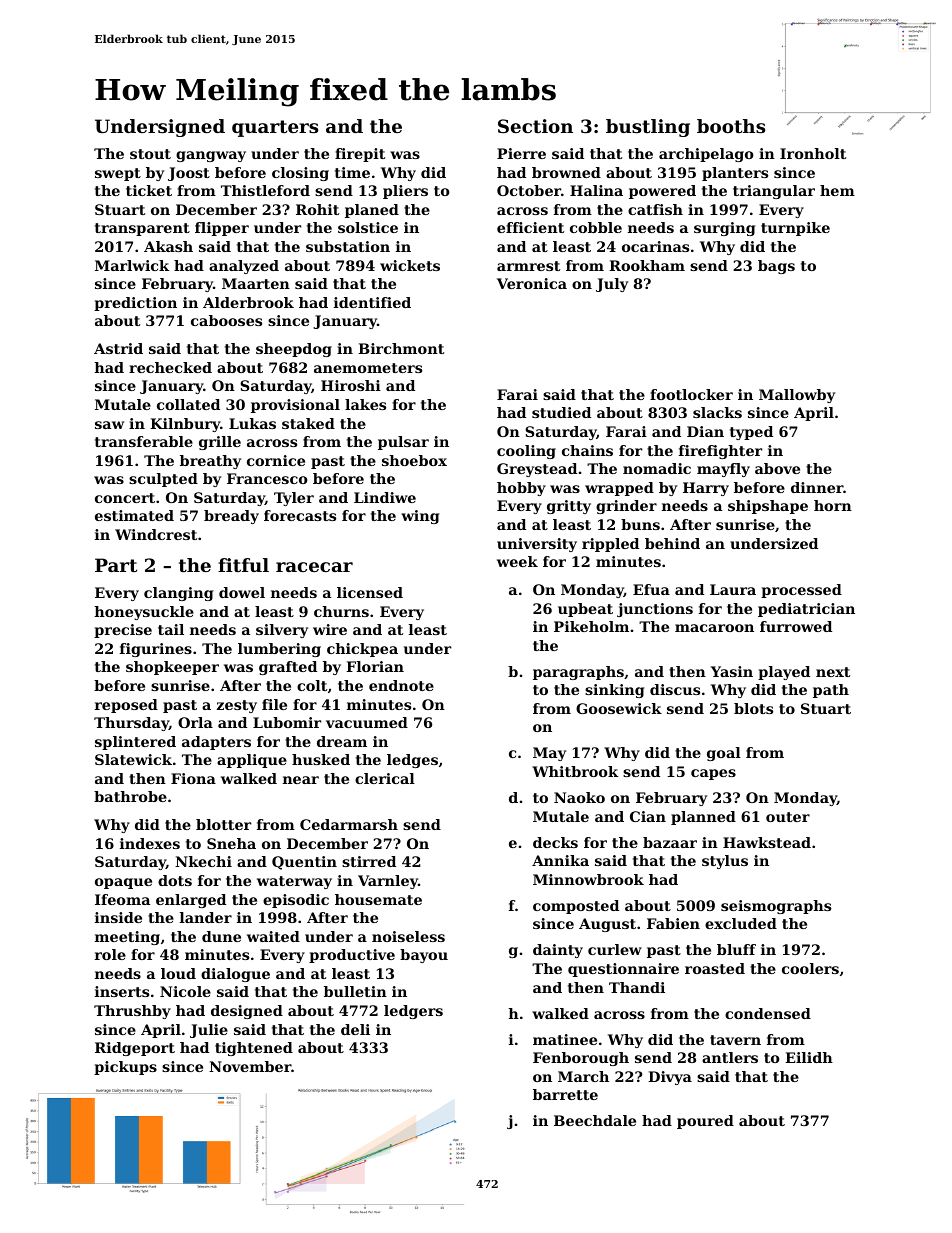  I want to click on booths, so click(731, 126).
